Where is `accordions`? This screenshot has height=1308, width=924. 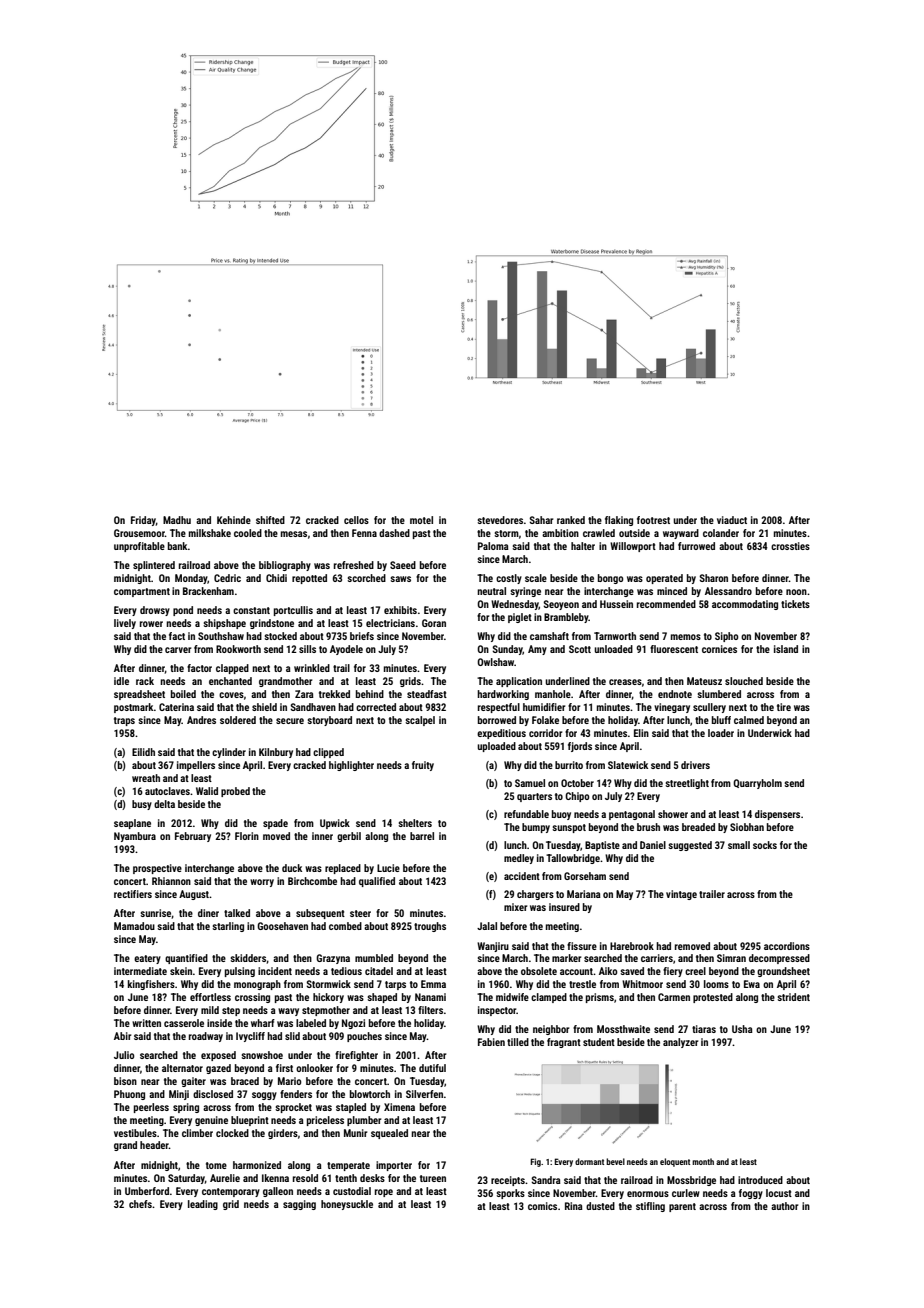 accordions is located at coordinates (787, 946).
